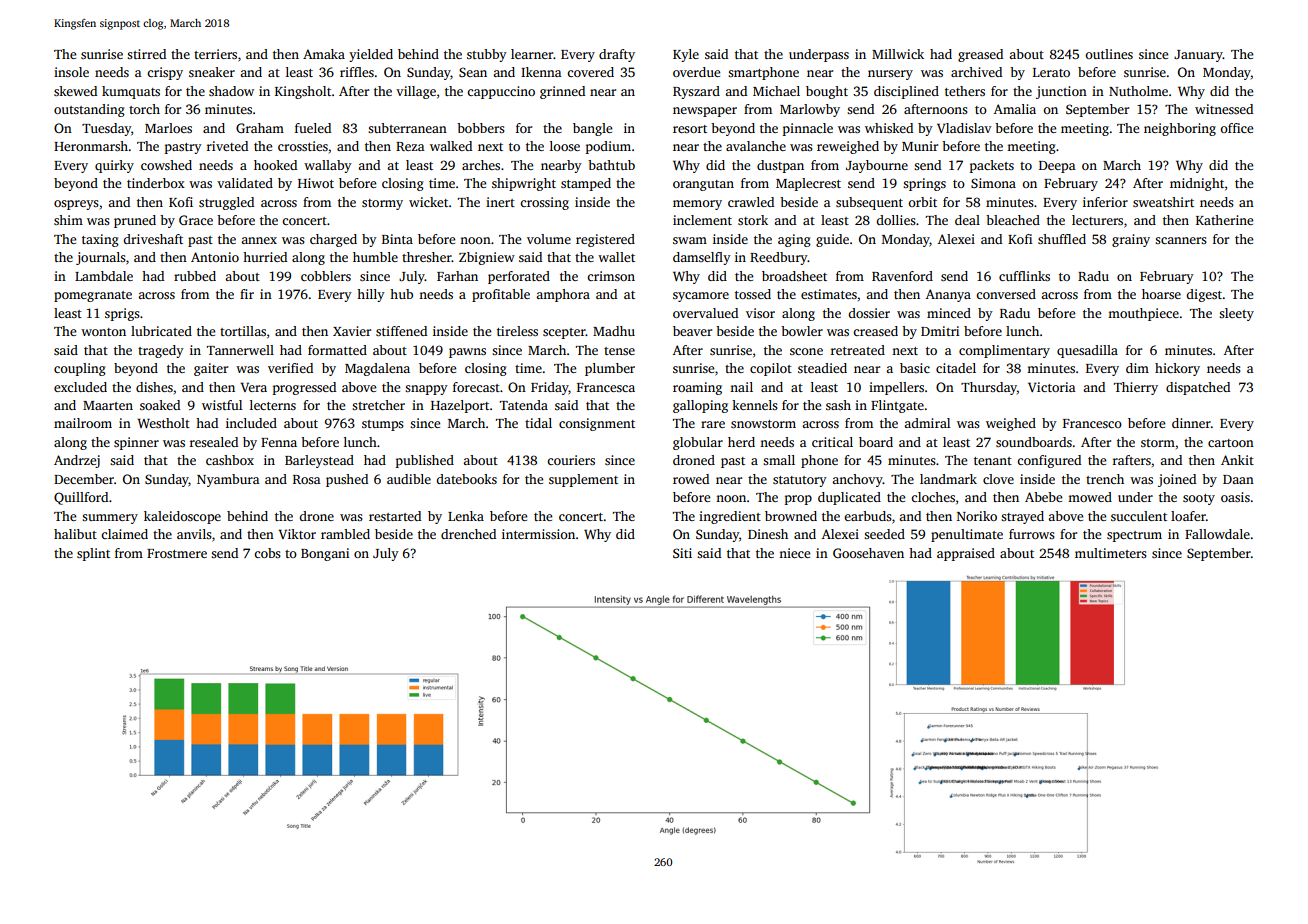 This screenshot has height=924, width=1308. What do you see at coordinates (352, 331) in the screenshot?
I see `Xavier` at bounding box center [352, 331].
